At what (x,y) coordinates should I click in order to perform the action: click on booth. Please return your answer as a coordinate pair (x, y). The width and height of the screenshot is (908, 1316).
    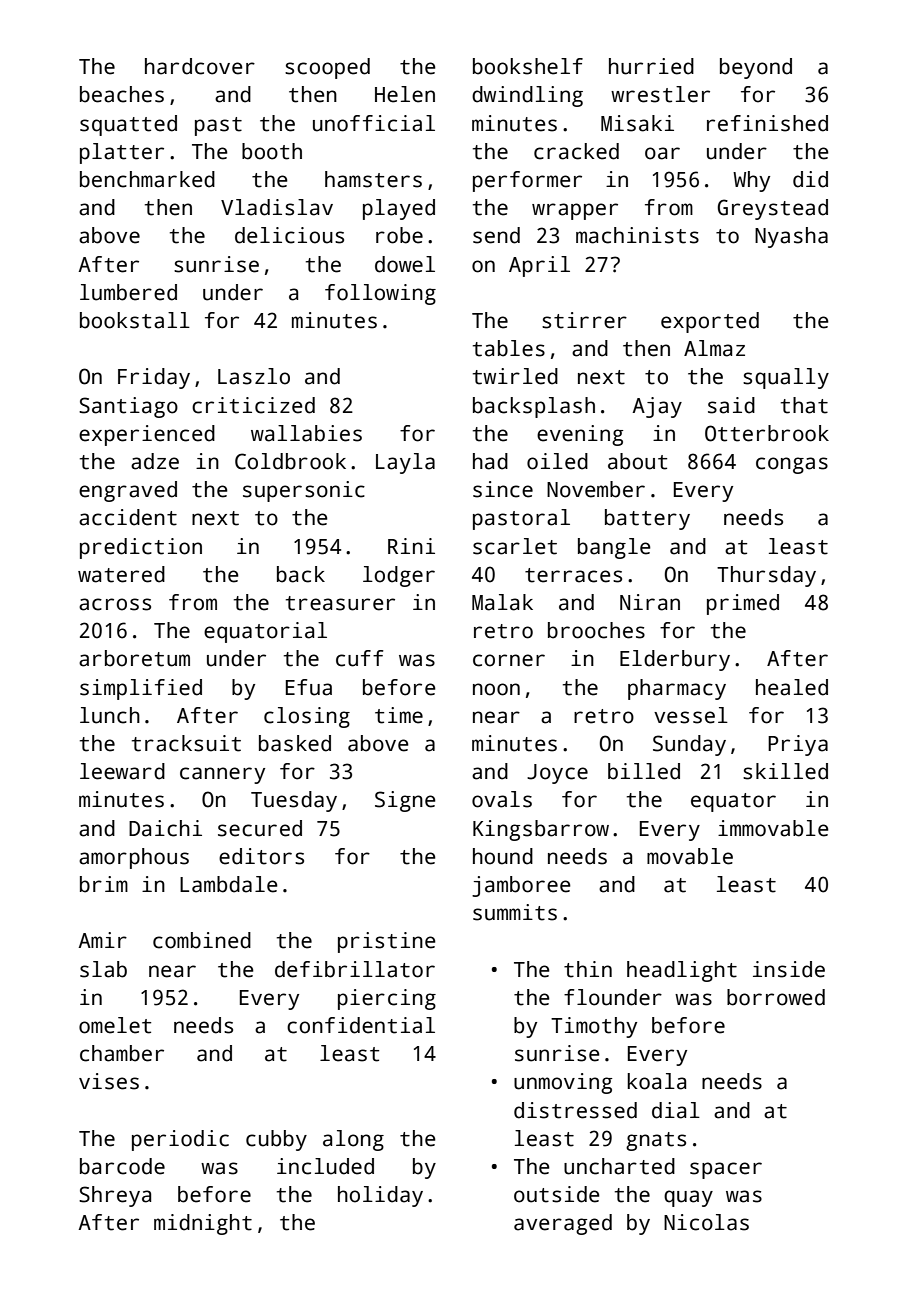
    Looking at the image, I should click on (272, 151).
